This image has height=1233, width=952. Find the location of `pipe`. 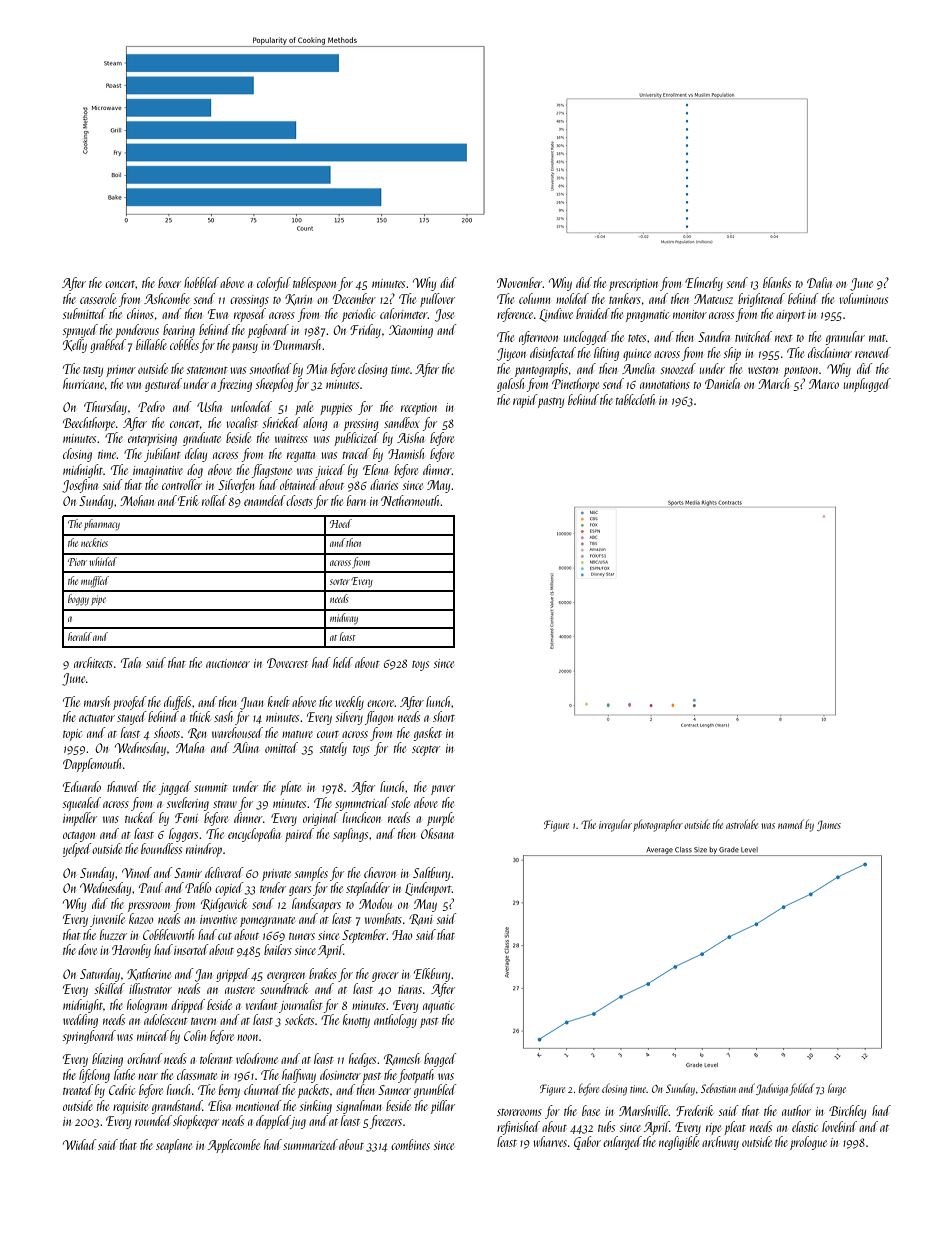

pipe is located at coordinates (98, 600).
